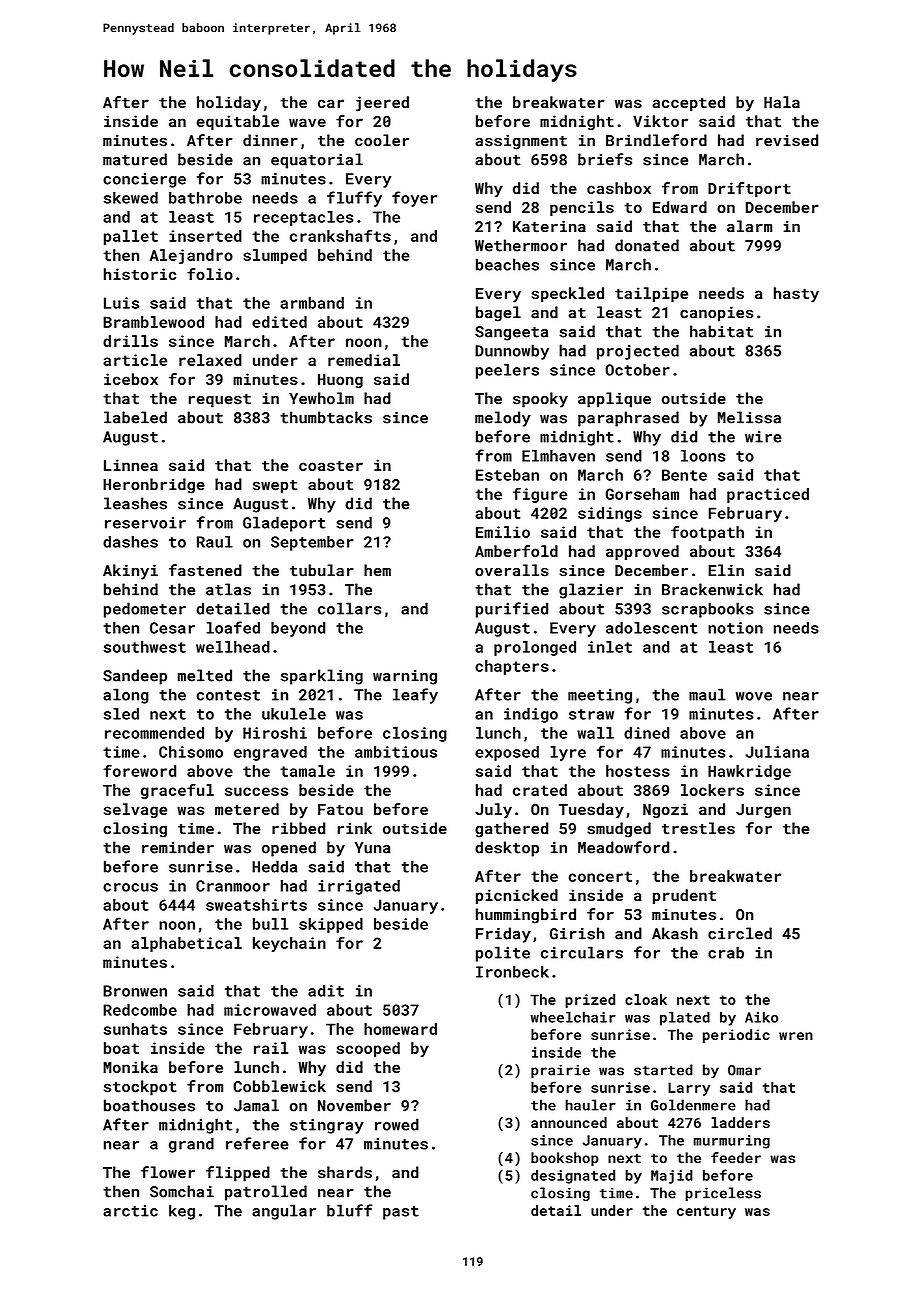 Image resolution: width=924 pixels, height=1308 pixels. What do you see at coordinates (130, 1211) in the image?
I see `arctic` at bounding box center [130, 1211].
